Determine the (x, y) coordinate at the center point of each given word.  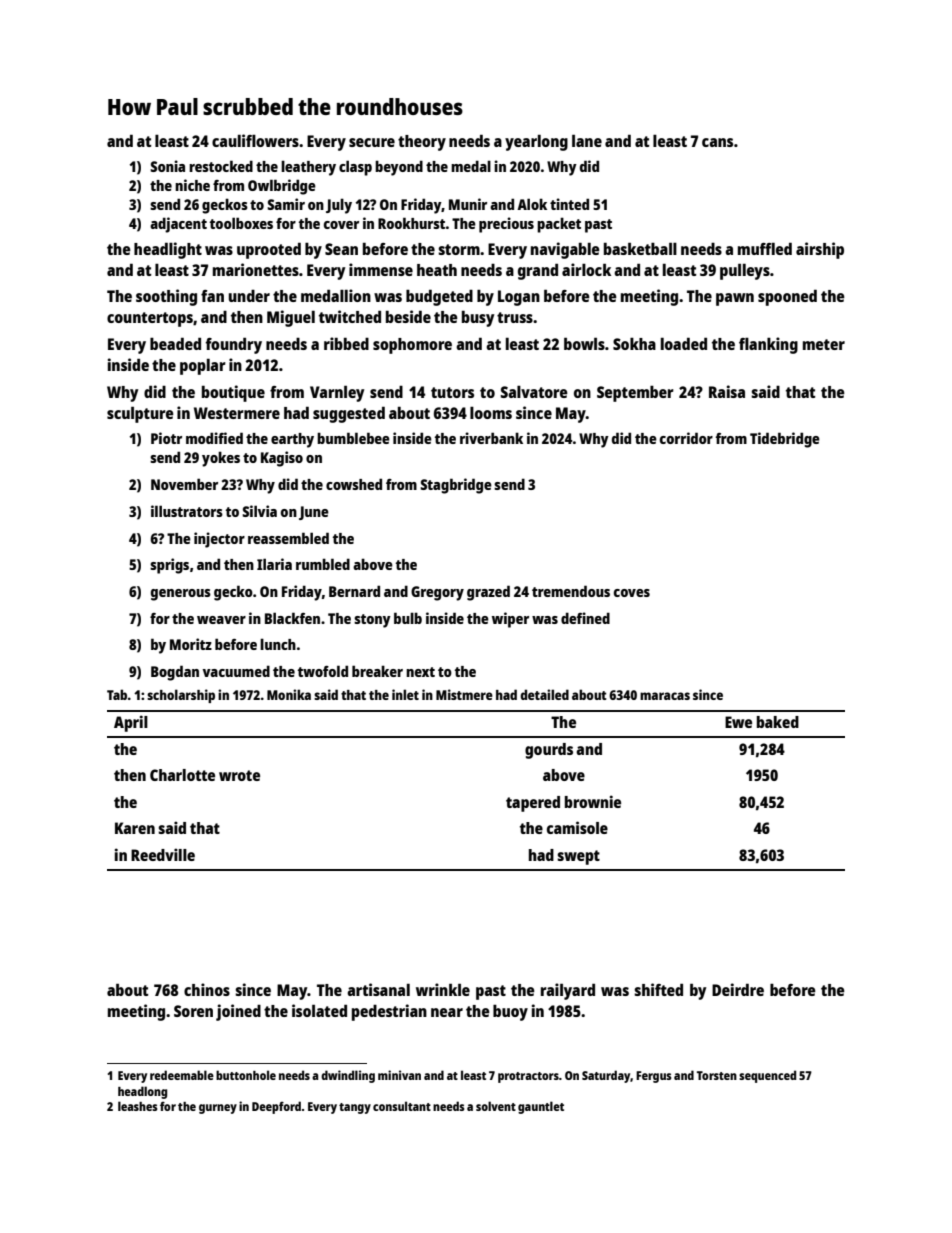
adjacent (178, 225)
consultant (402, 1106)
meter (824, 344)
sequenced (767, 1076)
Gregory (437, 593)
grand (538, 271)
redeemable (182, 1075)
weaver (221, 620)
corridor (686, 438)
